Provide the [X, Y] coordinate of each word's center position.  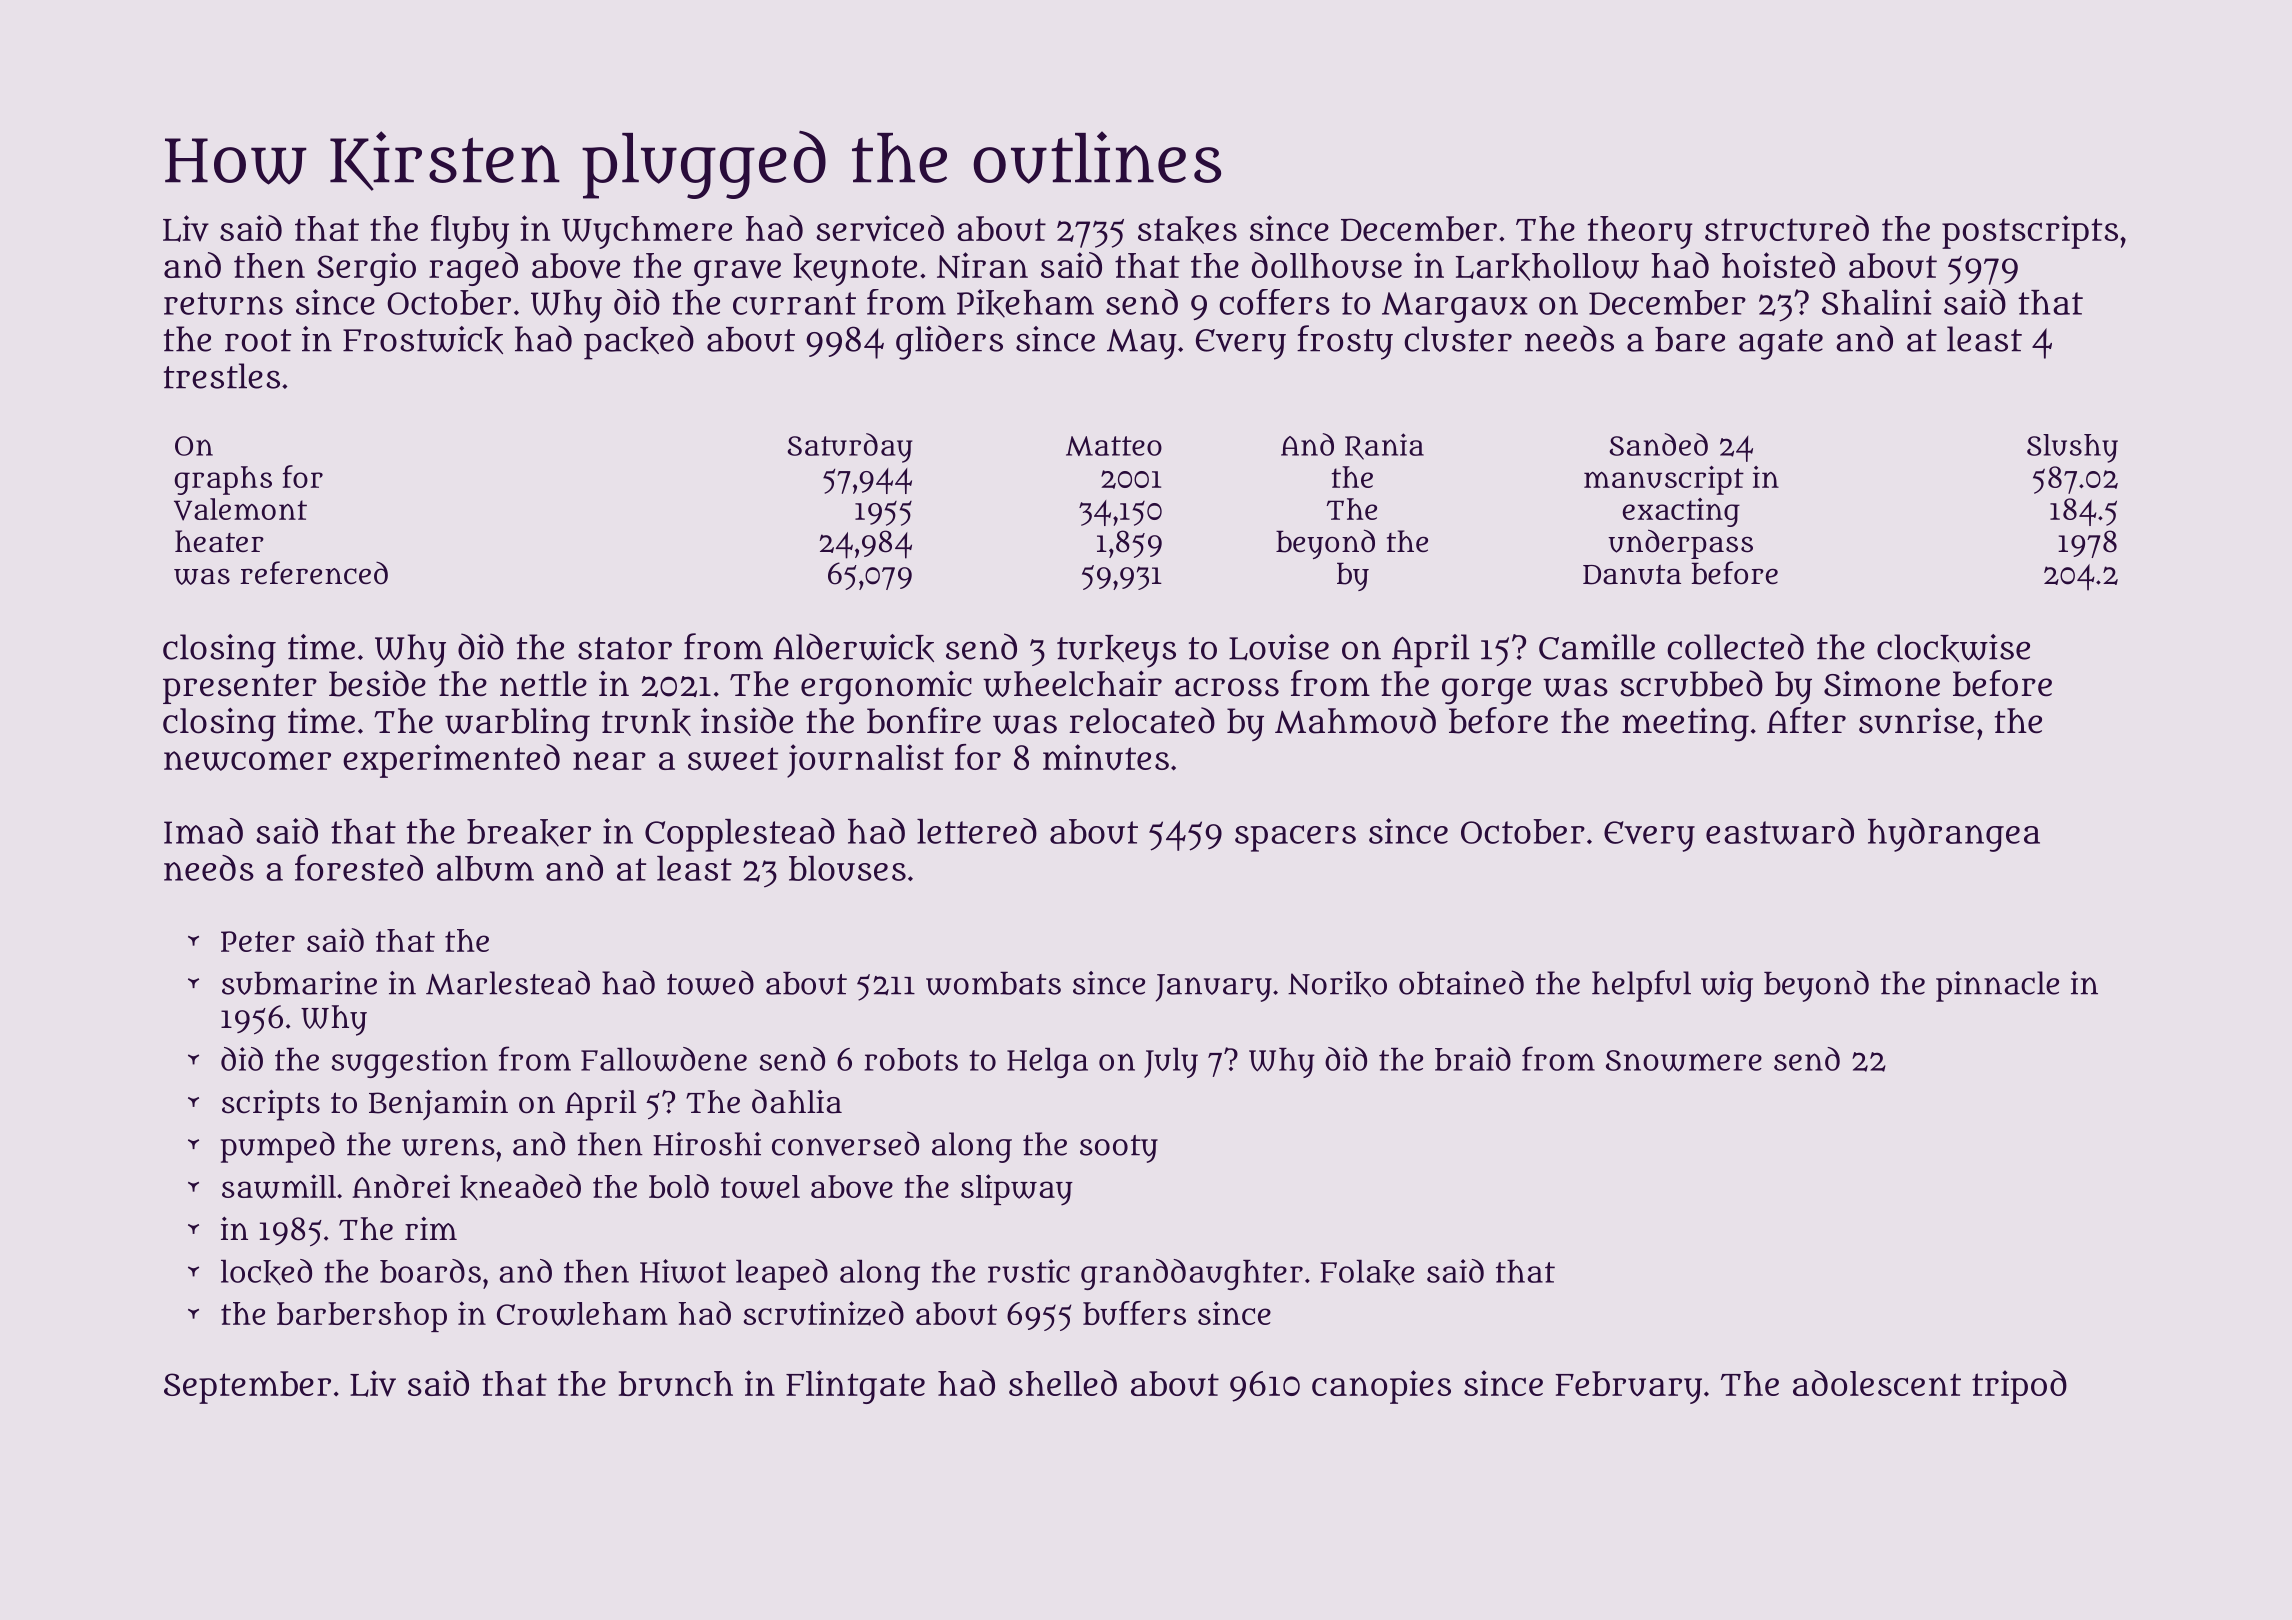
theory [1639, 232]
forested [359, 867]
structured [1787, 228]
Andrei [401, 1186]
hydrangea [1954, 835]
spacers [1295, 838]
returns [223, 303]
